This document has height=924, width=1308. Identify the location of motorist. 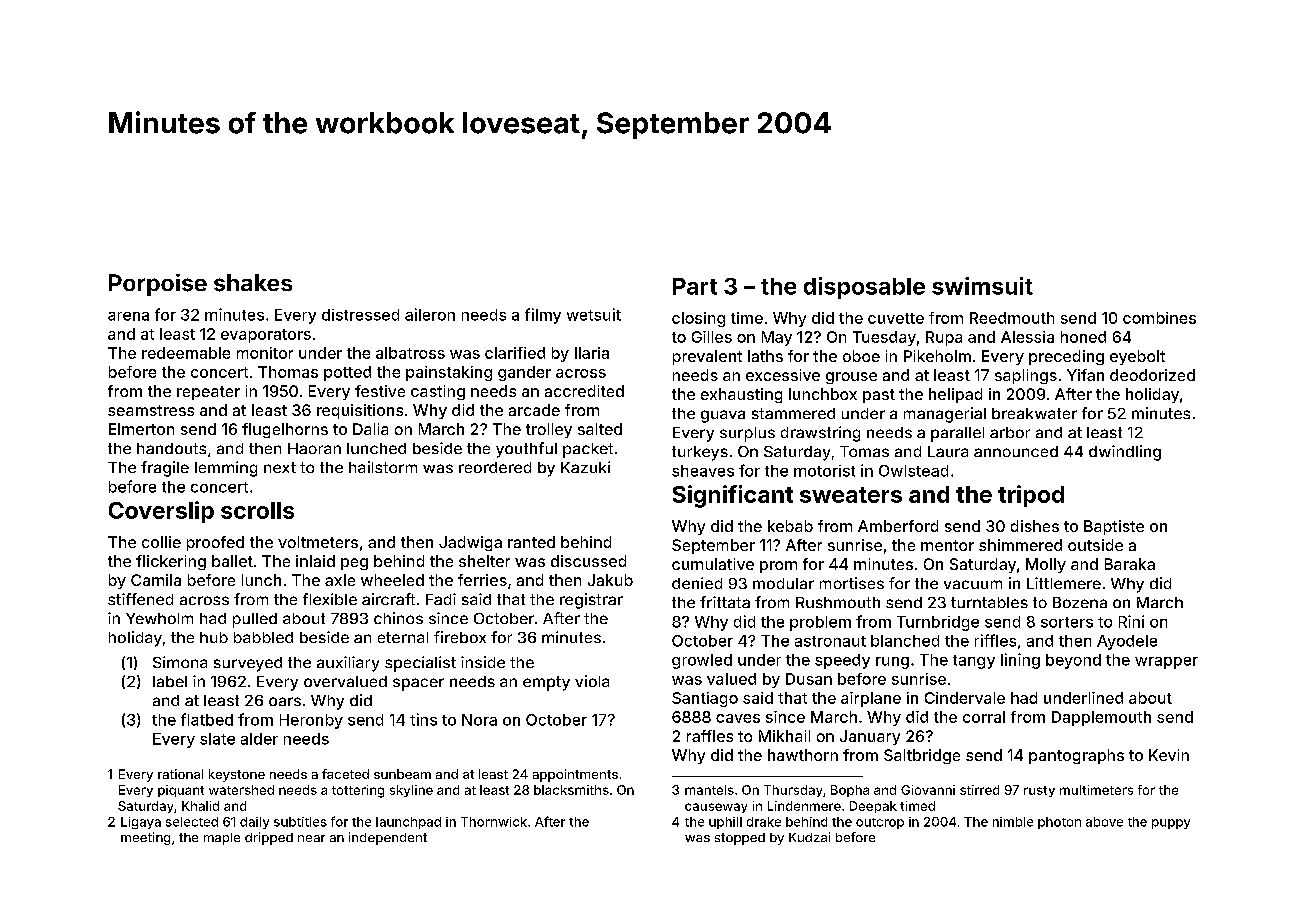
(824, 471).
